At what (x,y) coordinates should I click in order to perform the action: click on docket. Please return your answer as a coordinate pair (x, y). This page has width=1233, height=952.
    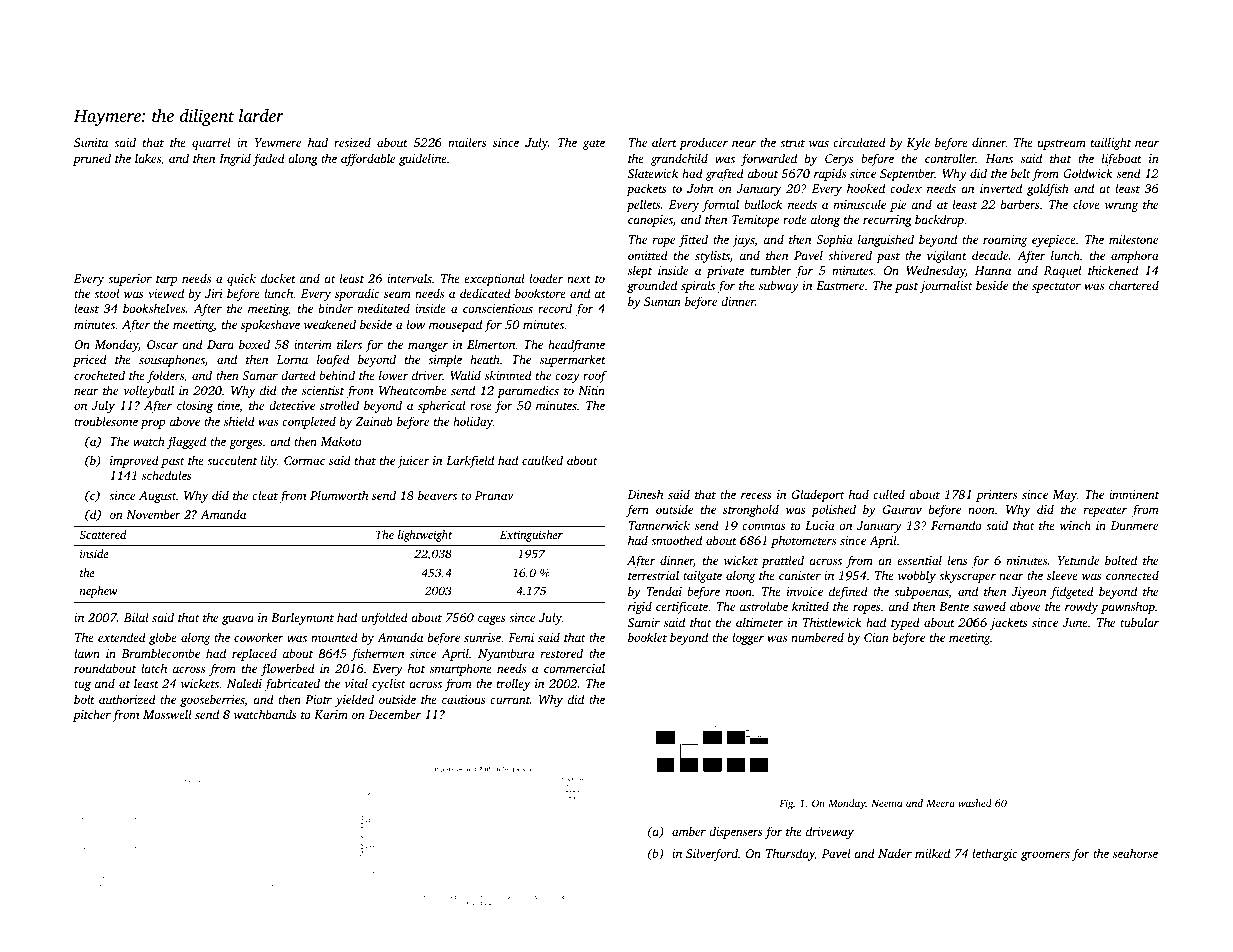
    Looking at the image, I should click on (278, 278).
